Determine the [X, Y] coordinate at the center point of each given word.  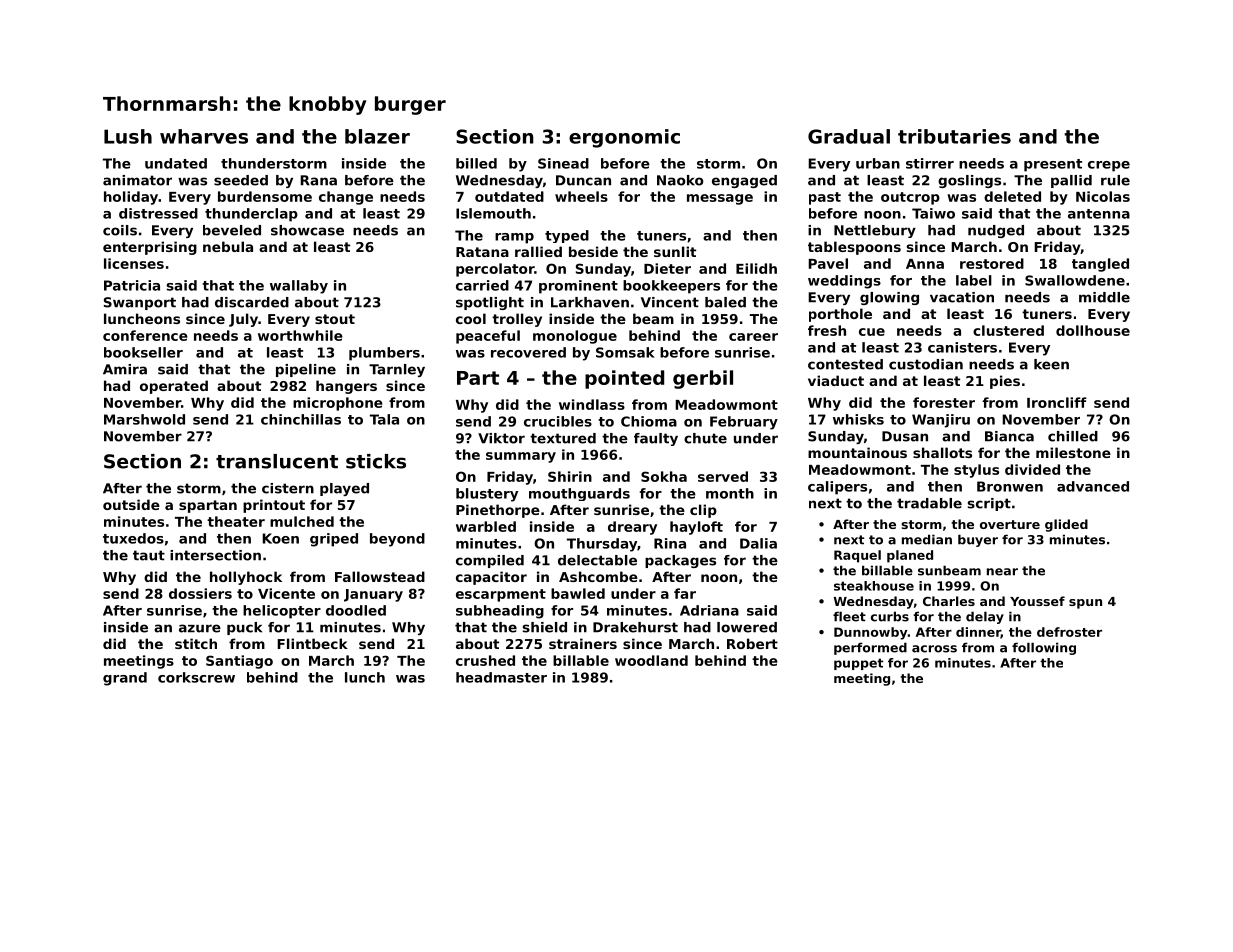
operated [174, 387]
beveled [232, 230]
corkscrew [196, 677]
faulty [656, 439]
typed [567, 236]
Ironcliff [1057, 402]
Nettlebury [875, 231]
